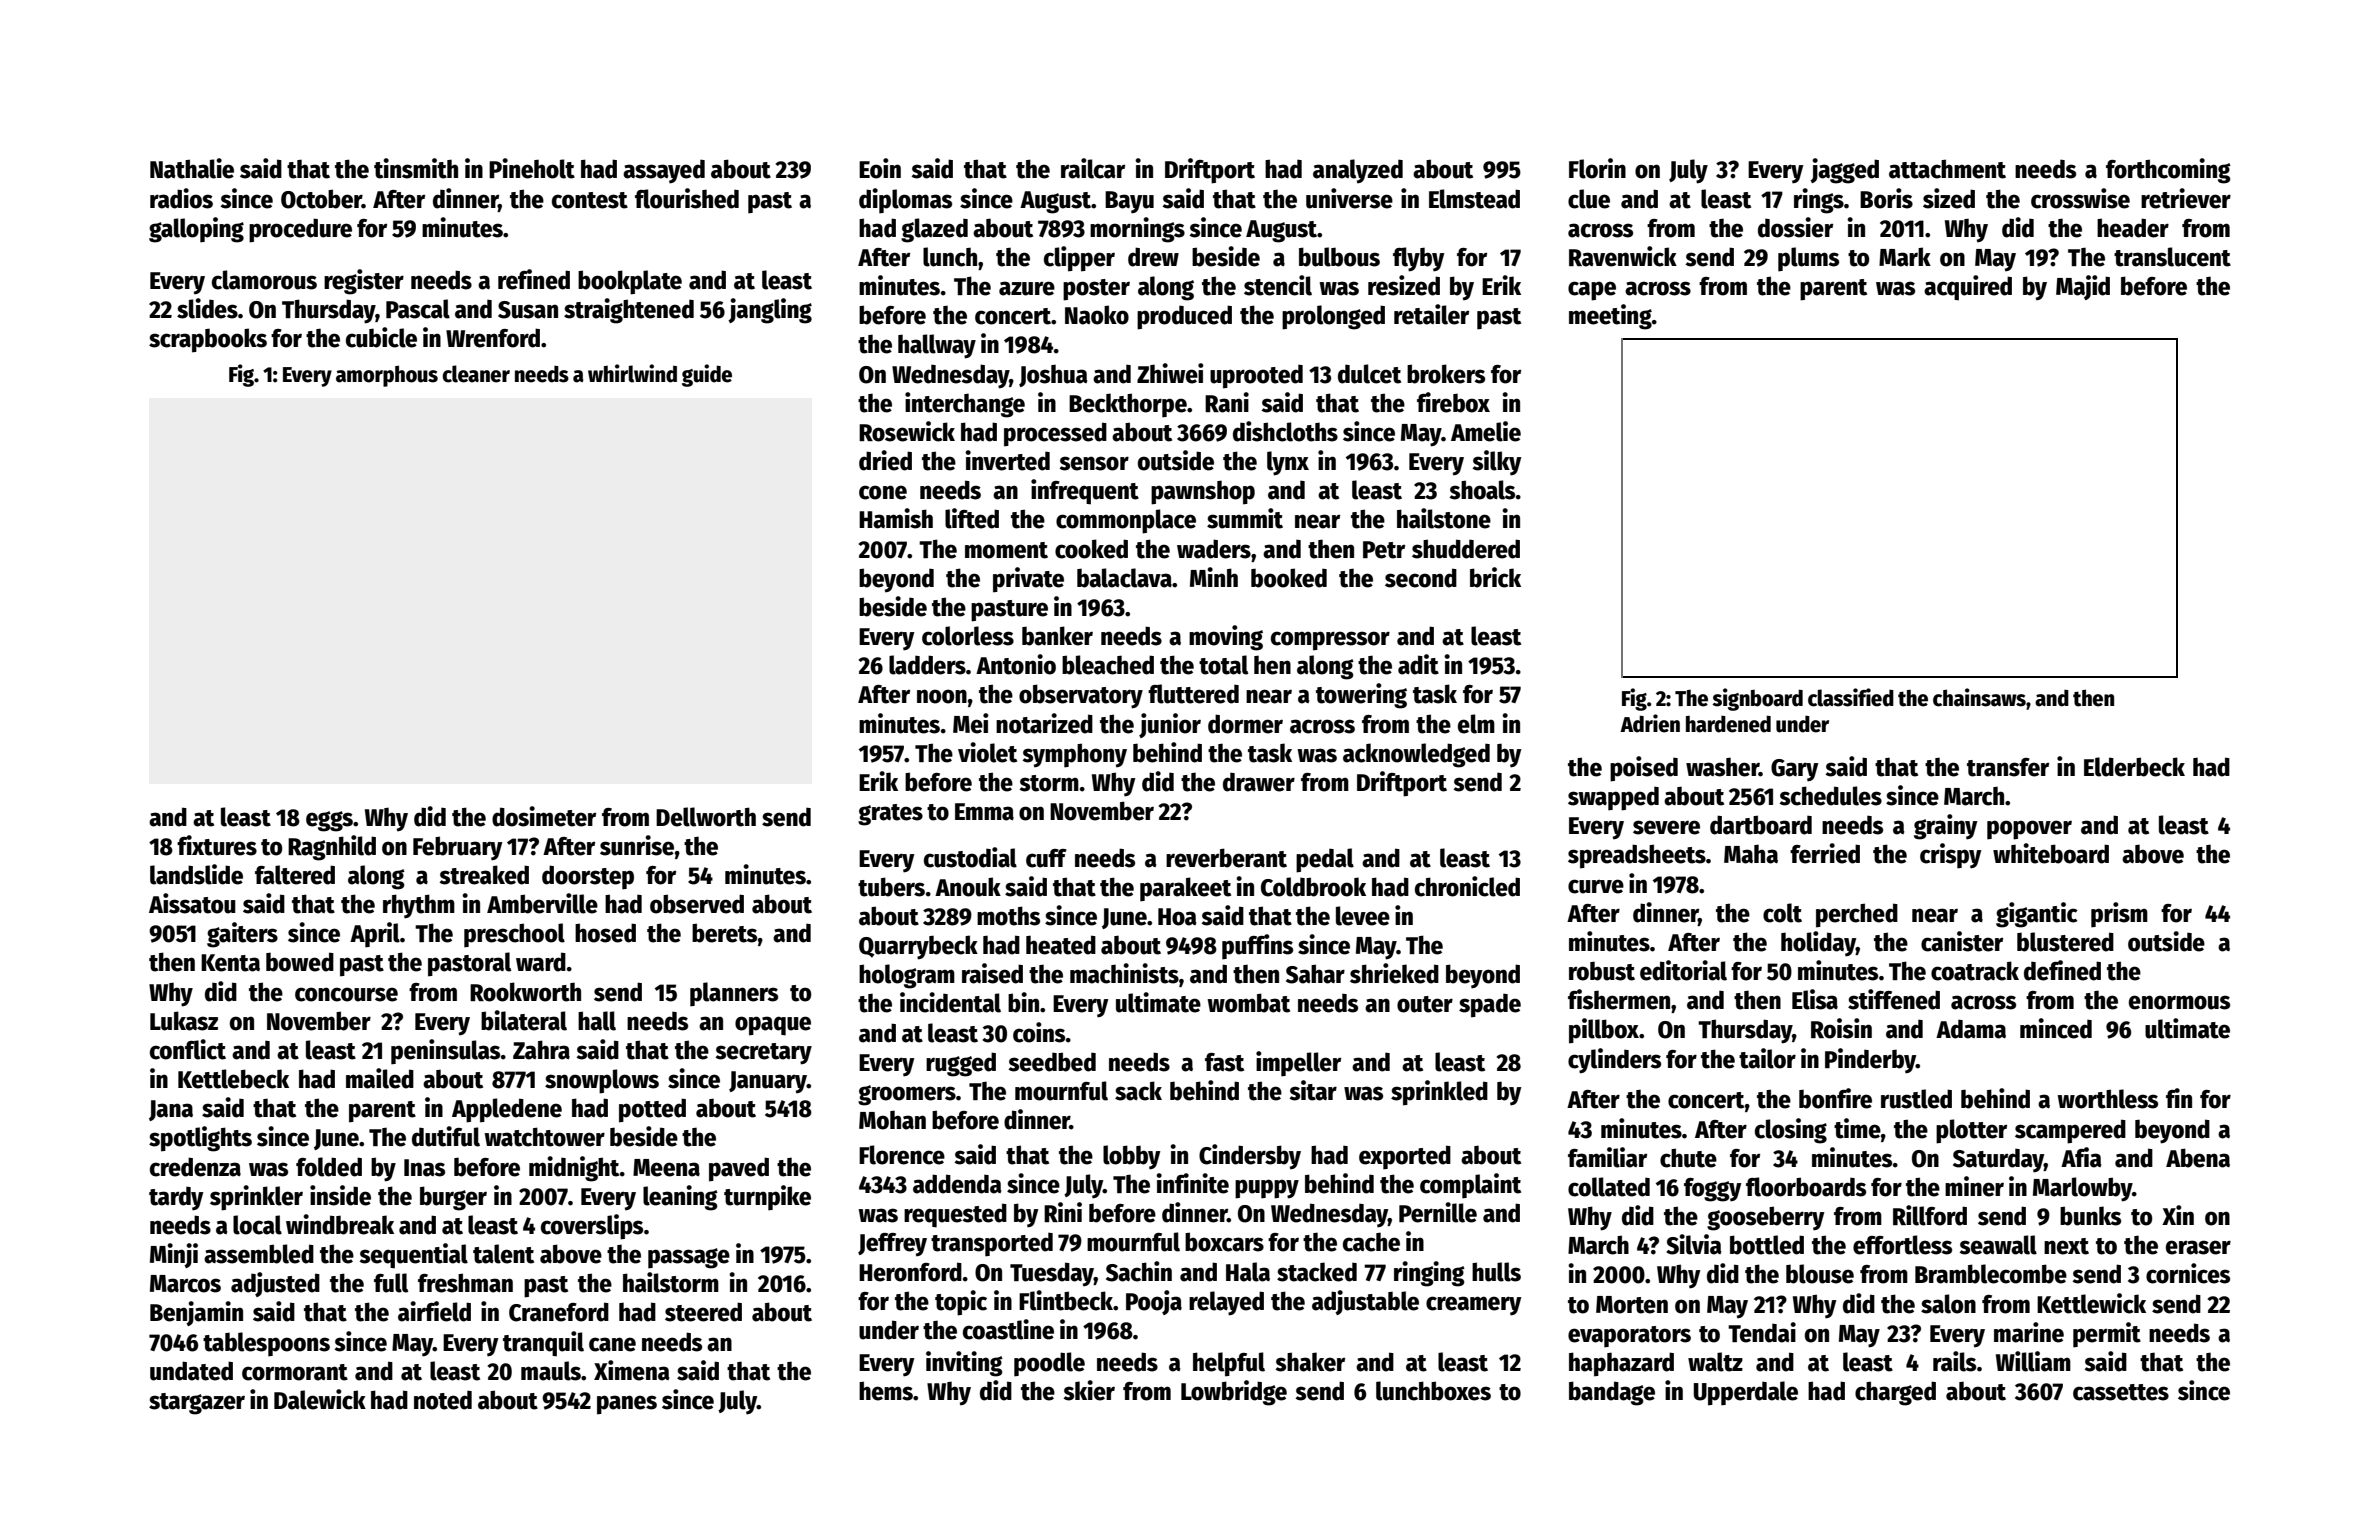 The height and width of the screenshot is (1540, 2380). Describe the element at coordinates (387, 376) in the screenshot. I see `amorphous` at that location.
